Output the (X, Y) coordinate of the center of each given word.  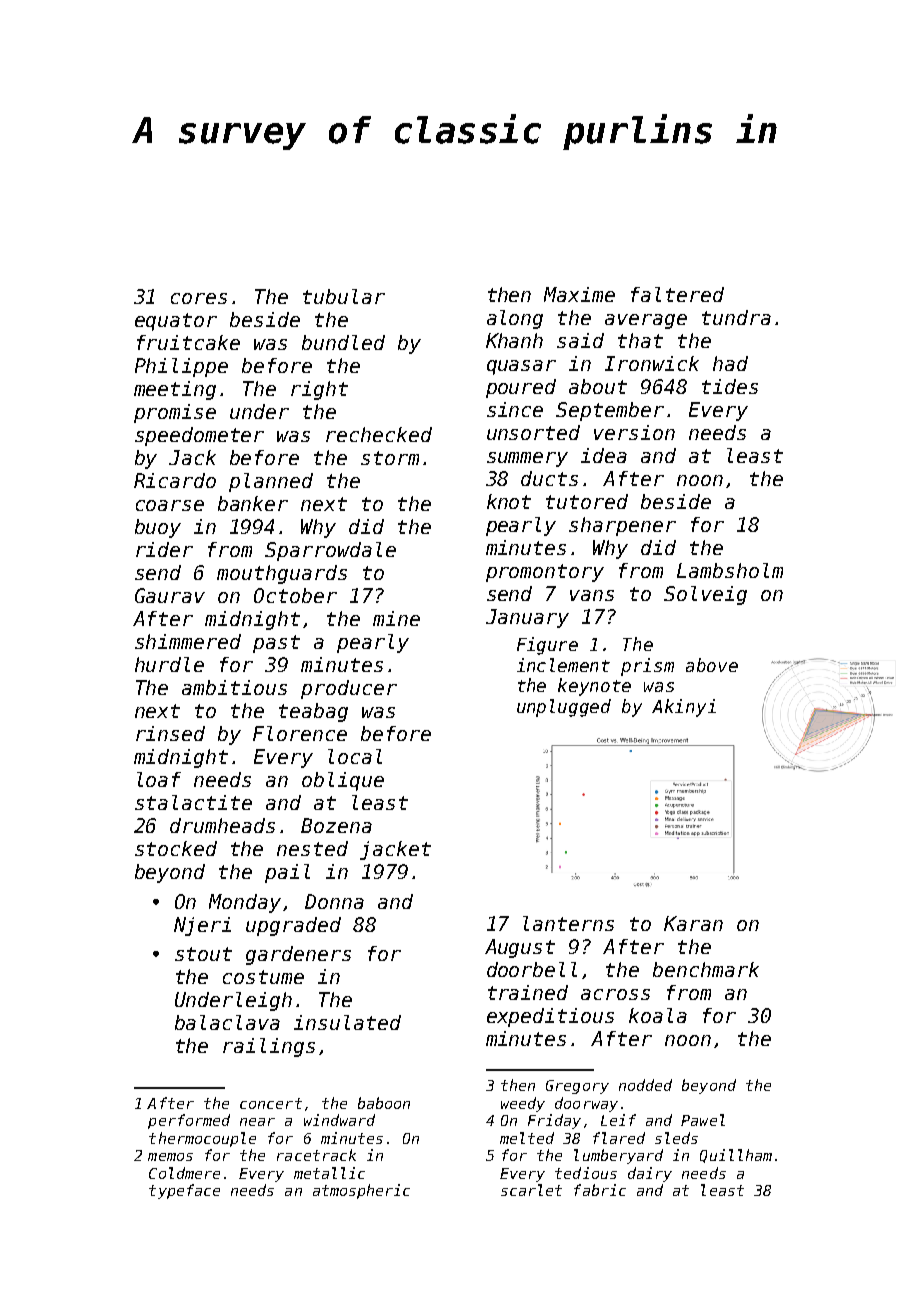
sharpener (622, 526)
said (580, 340)
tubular (344, 296)
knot (509, 501)
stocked (176, 848)
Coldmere (184, 1173)
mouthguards (282, 574)
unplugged (564, 708)
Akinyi (684, 708)
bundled (343, 342)
